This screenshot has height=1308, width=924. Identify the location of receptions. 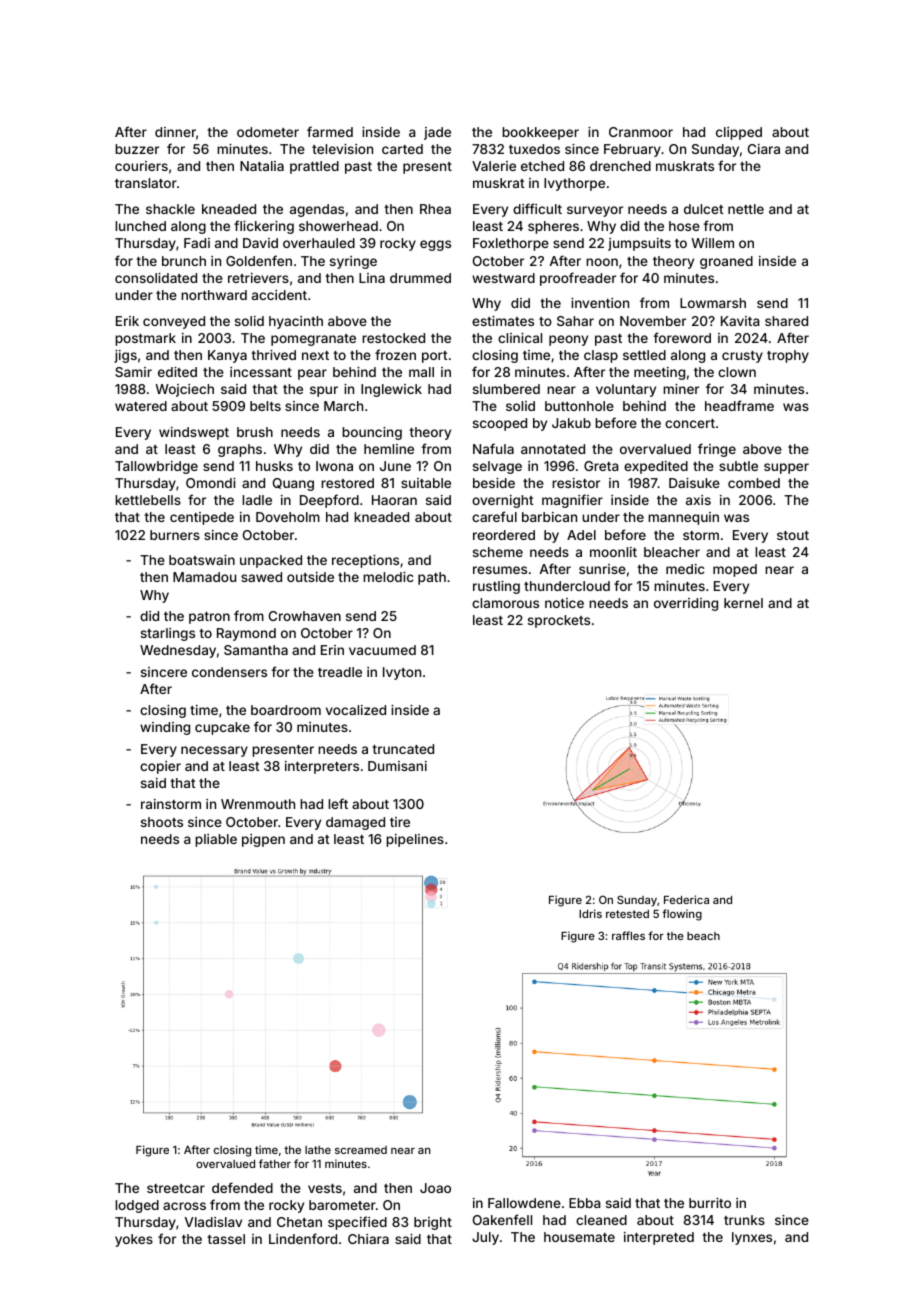
(365, 561).
